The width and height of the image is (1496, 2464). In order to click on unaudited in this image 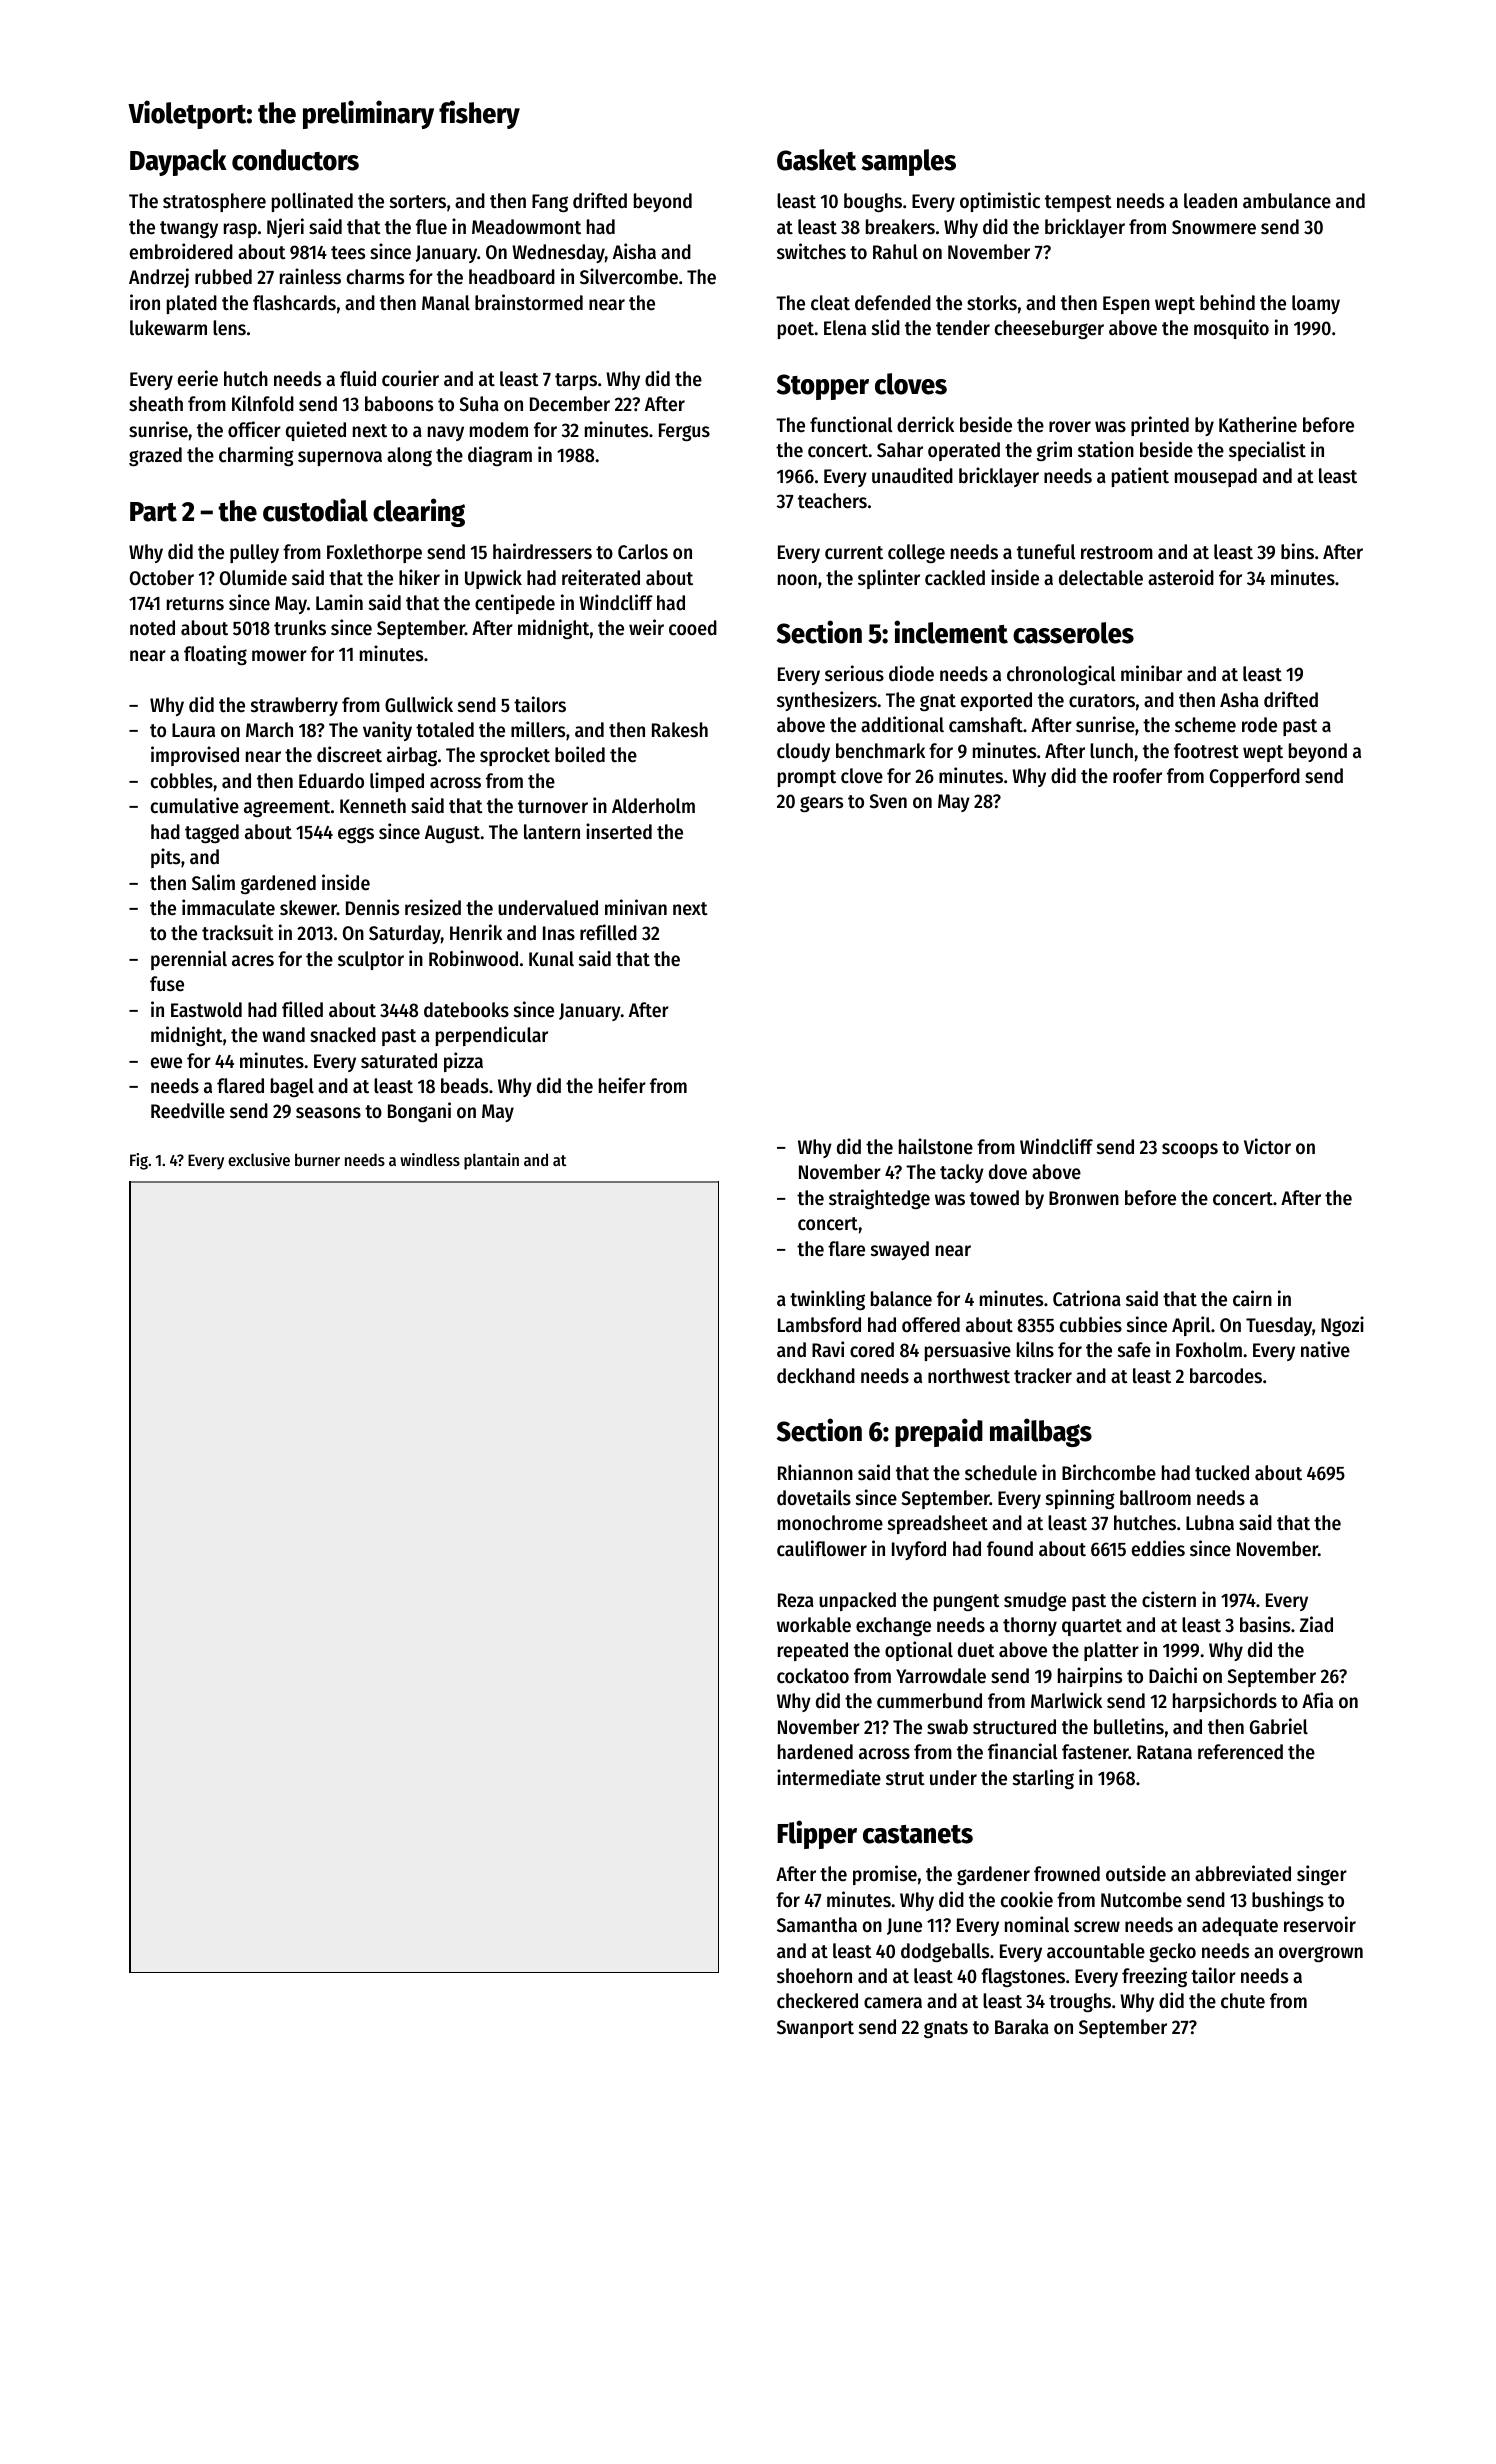, I will do `click(912, 475)`.
